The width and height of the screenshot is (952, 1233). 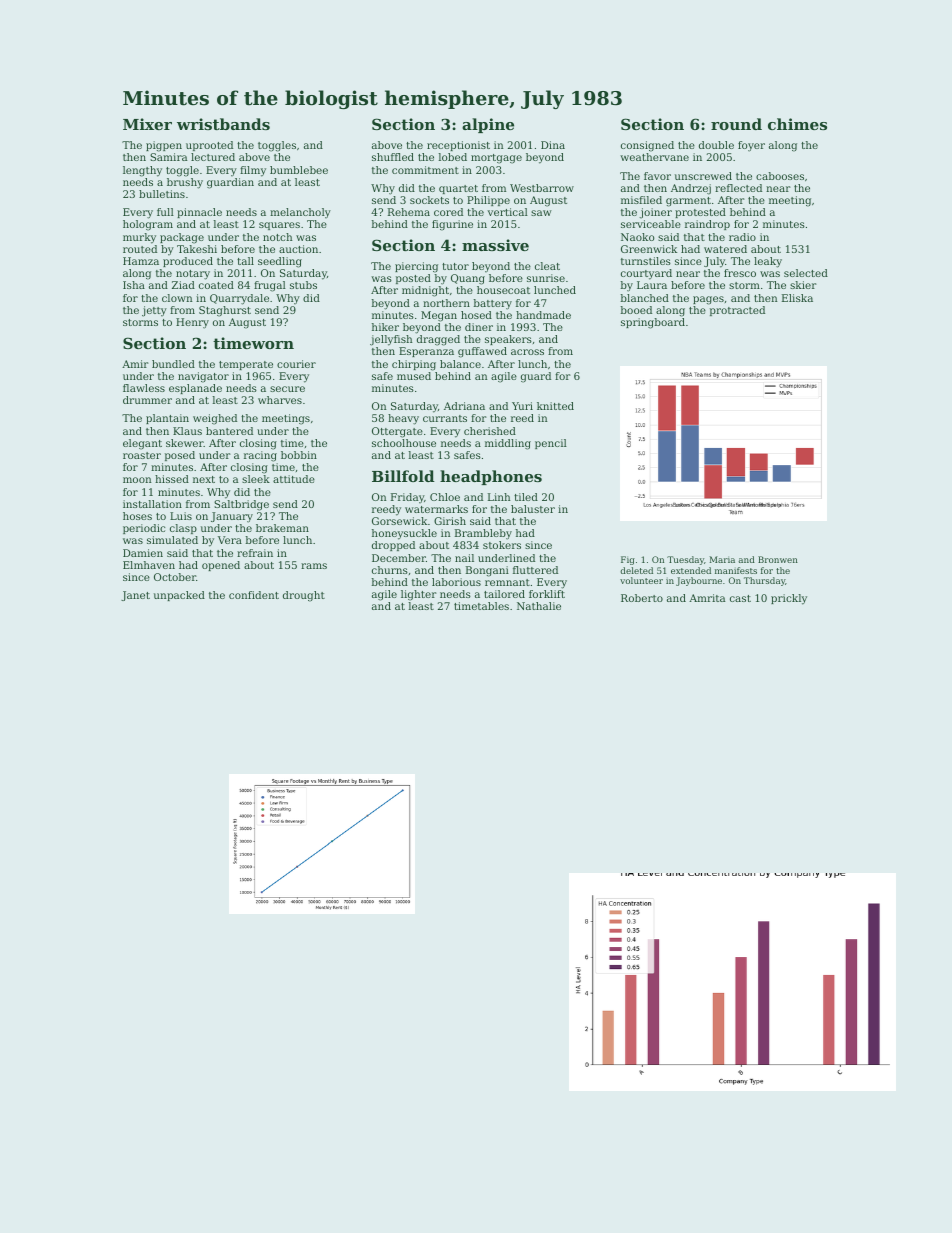 What do you see at coordinates (797, 298) in the screenshot?
I see `Eliska` at bounding box center [797, 298].
